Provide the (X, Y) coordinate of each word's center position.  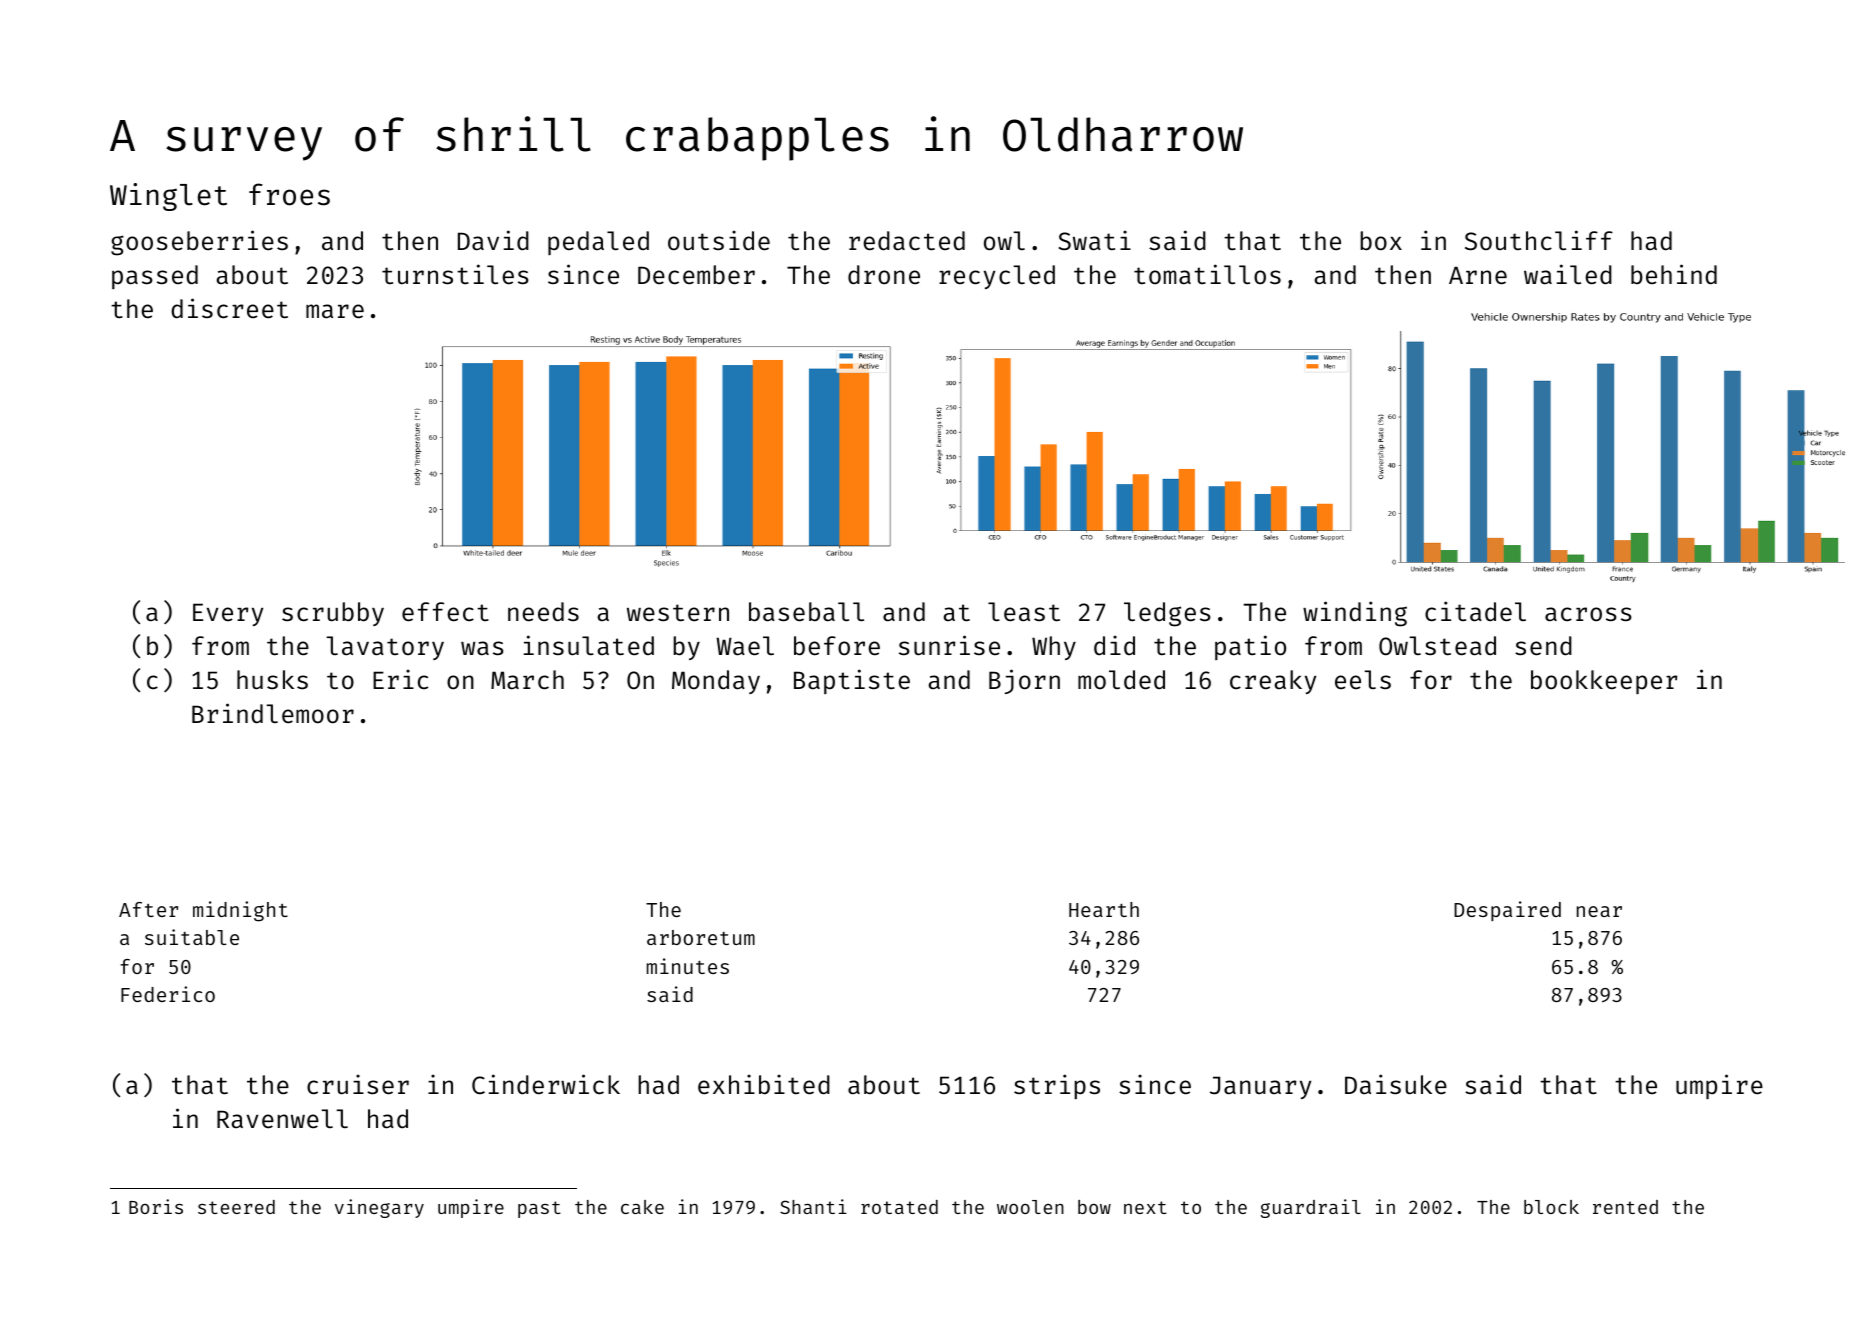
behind (1674, 274)
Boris (156, 1206)
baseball (806, 612)
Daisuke (1396, 1084)
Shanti (813, 1206)
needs (543, 612)
